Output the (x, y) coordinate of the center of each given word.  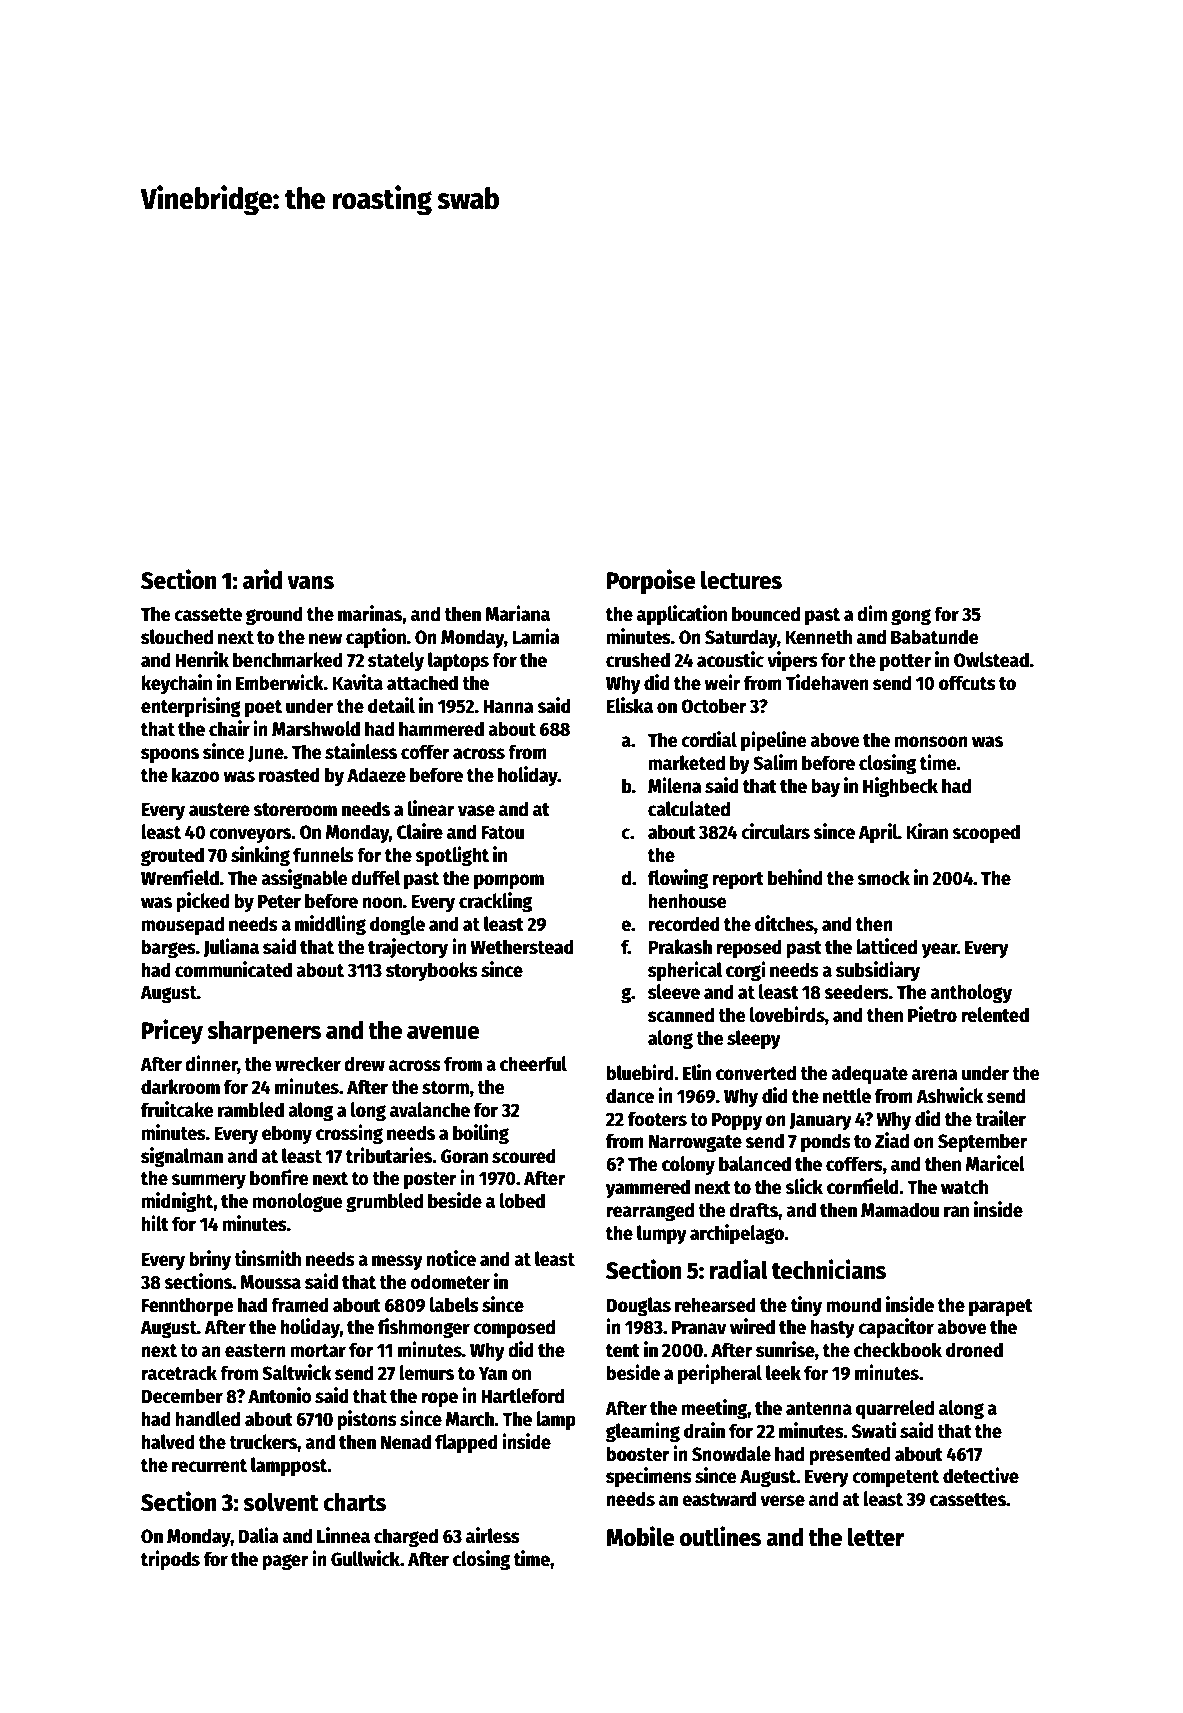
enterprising (191, 707)
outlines (720, 1536)
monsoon (931, 742)
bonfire (279, 1177)
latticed (886, 946)
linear (431, 808)
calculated (689, 809)
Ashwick (949, 1095)
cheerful (533, 1064)
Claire (420, 831)
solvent (281, 1502)
